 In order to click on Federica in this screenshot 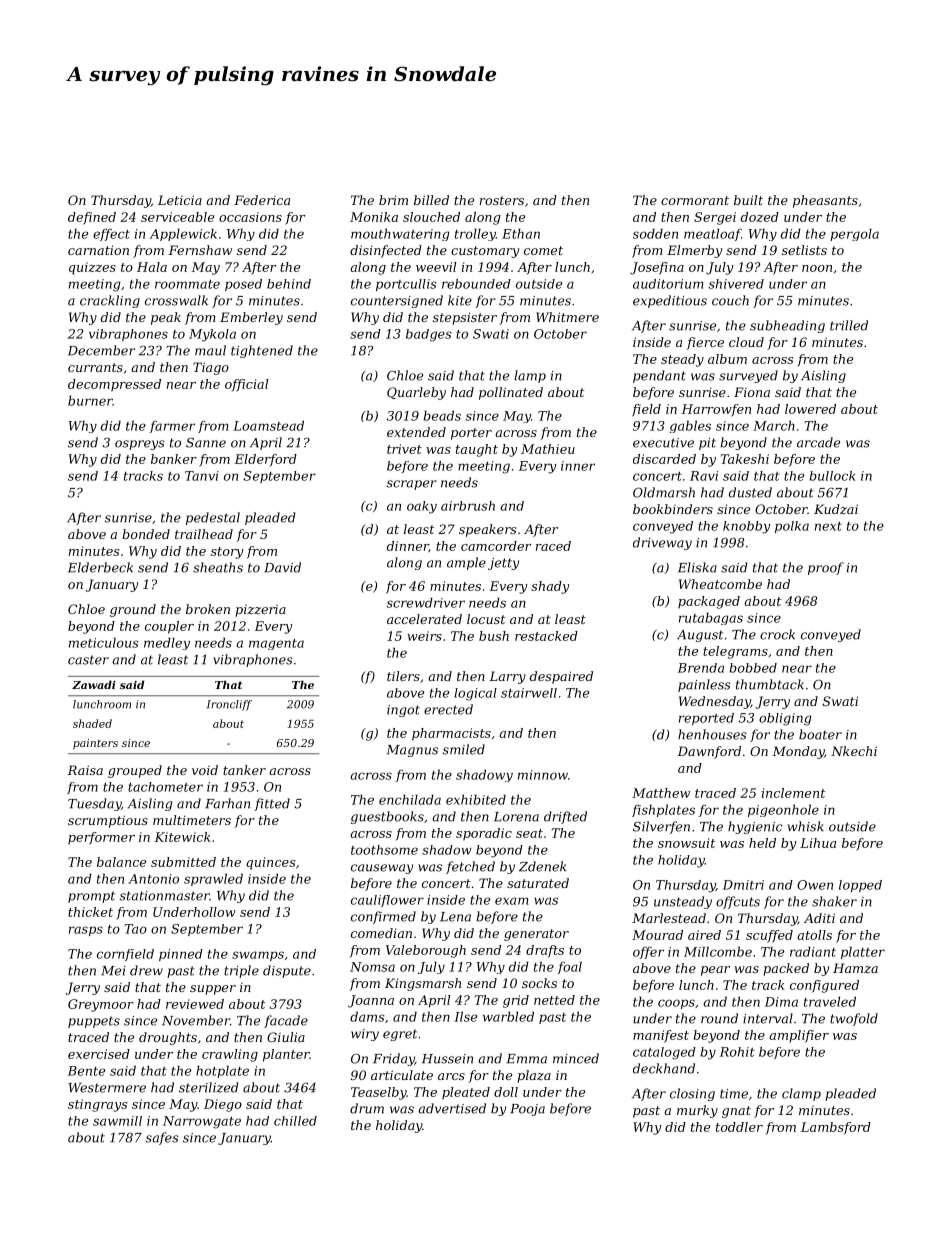, I will do `click(262, 200)`.
